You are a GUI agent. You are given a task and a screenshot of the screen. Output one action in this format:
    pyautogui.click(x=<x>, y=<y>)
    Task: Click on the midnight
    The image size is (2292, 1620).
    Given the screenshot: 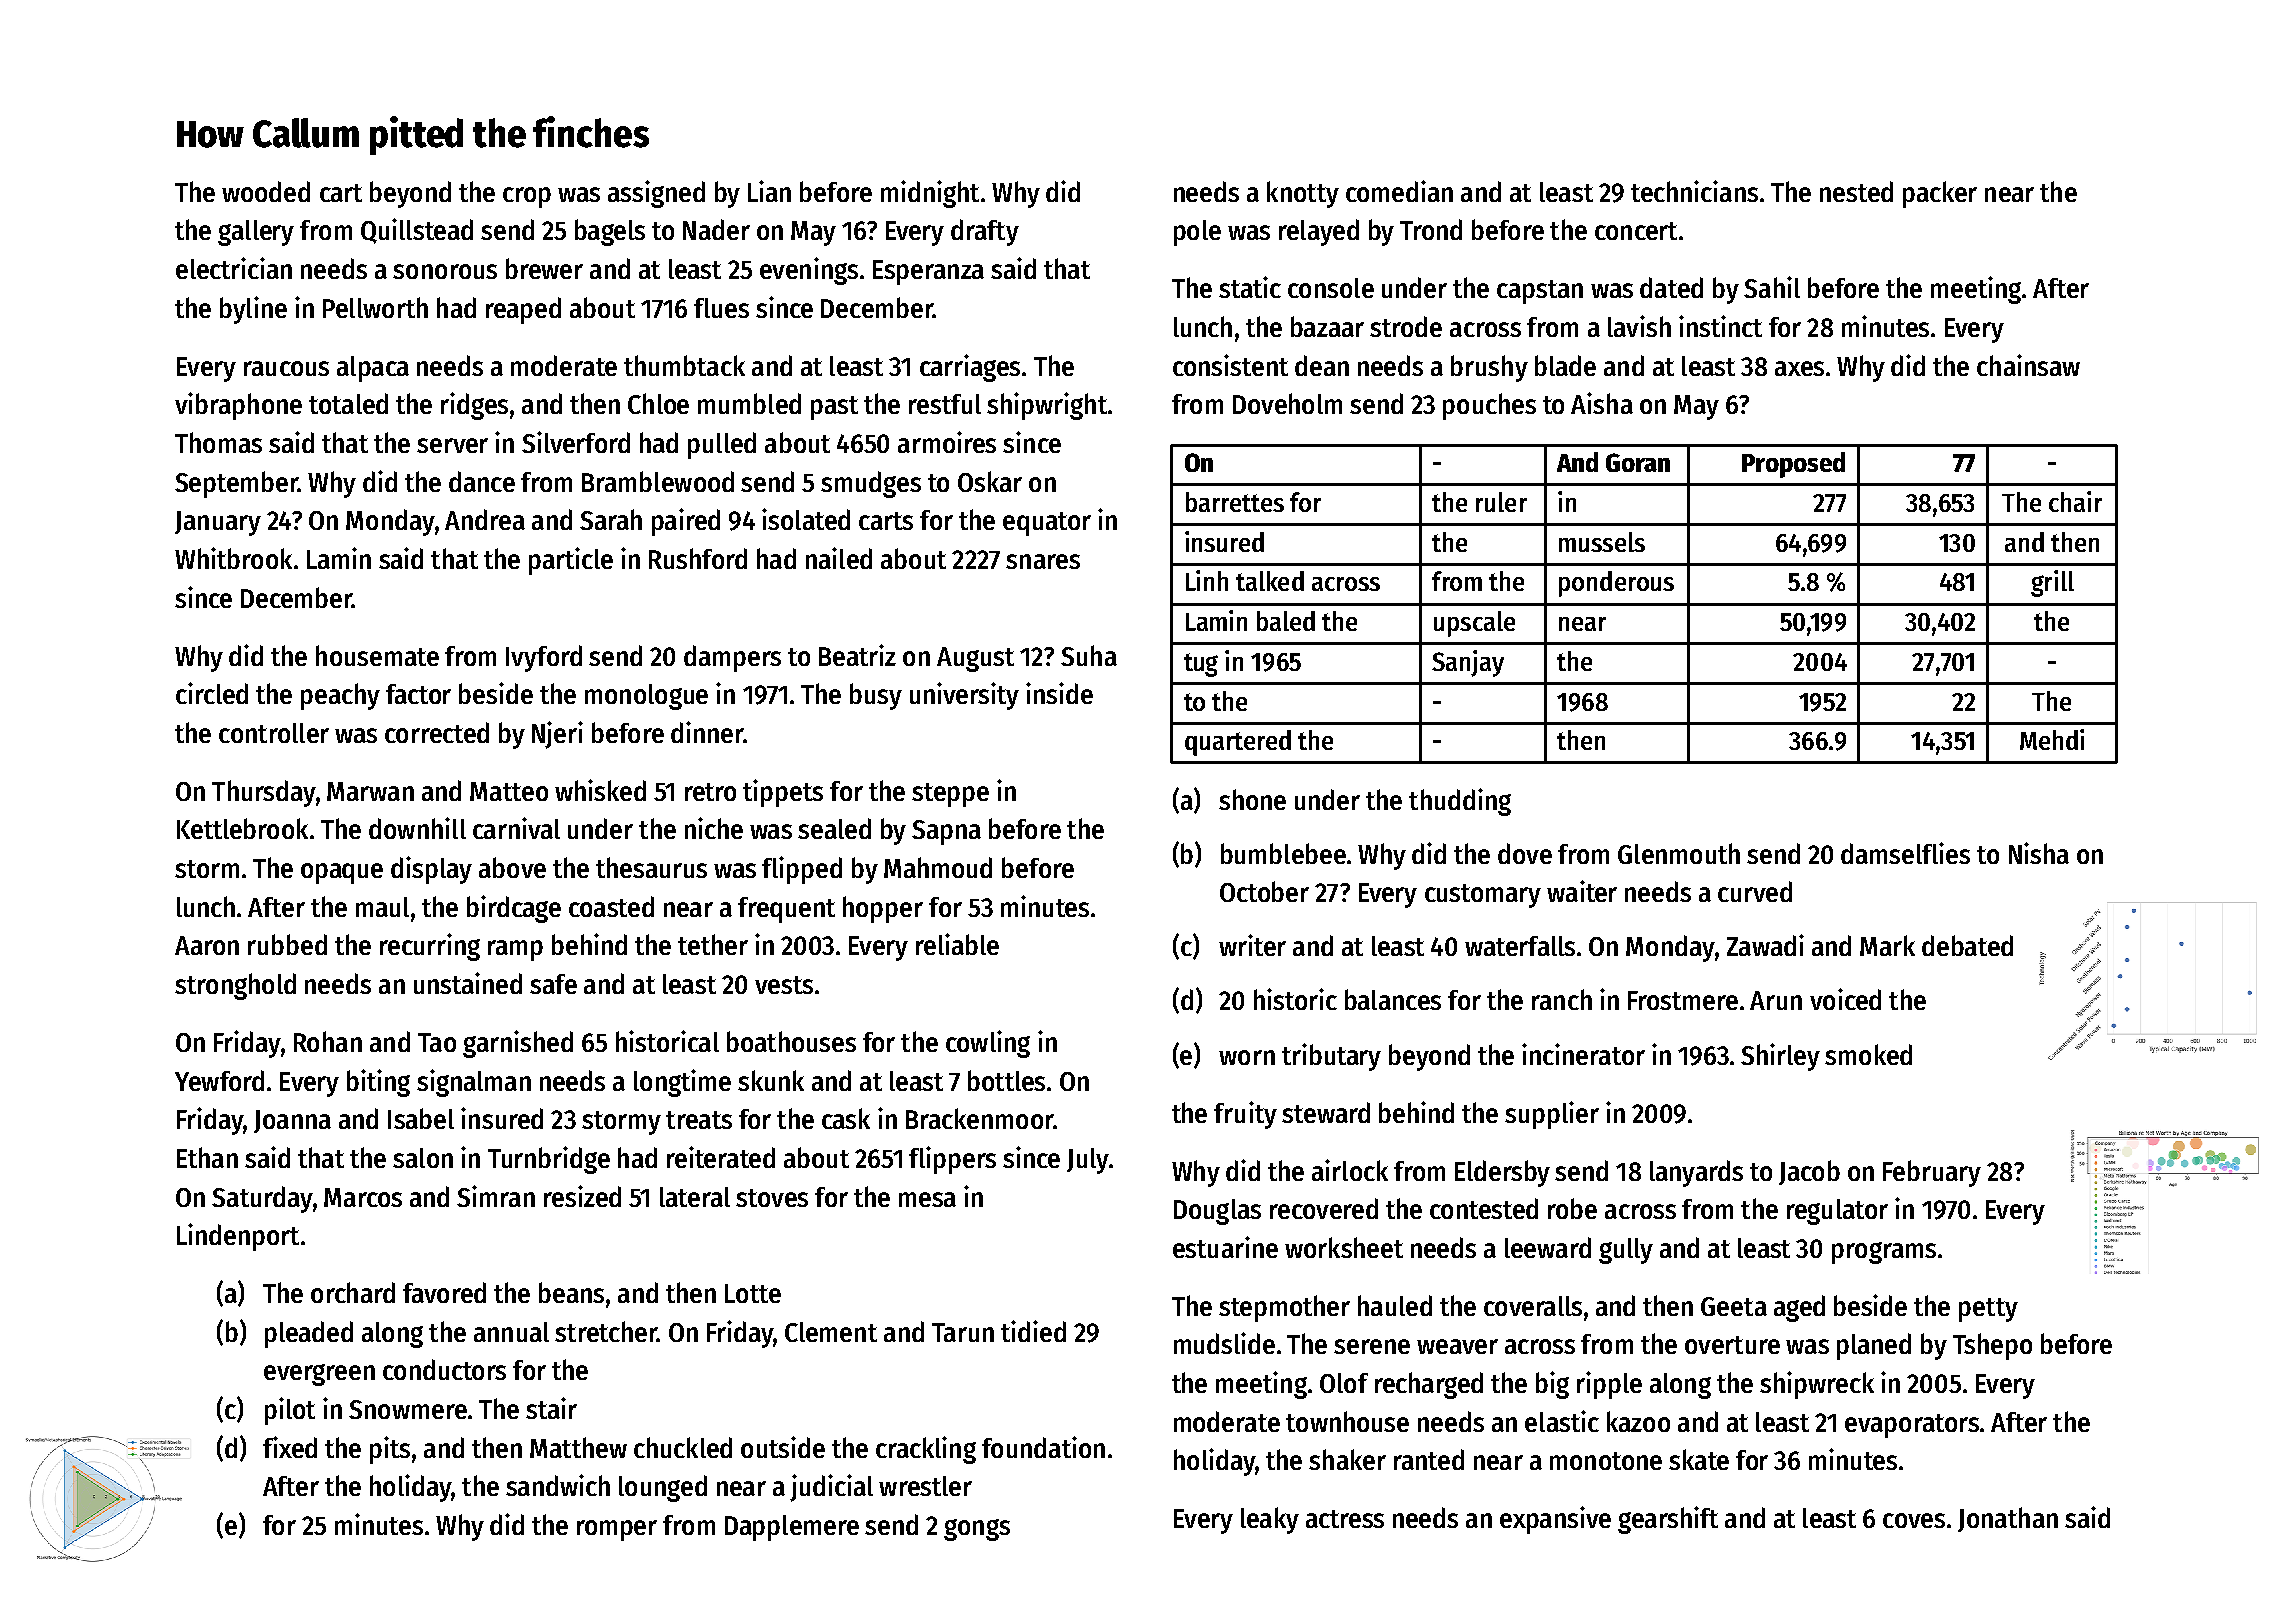 What is the action you would take?
    pyautogui.click(x=930, y=194)
